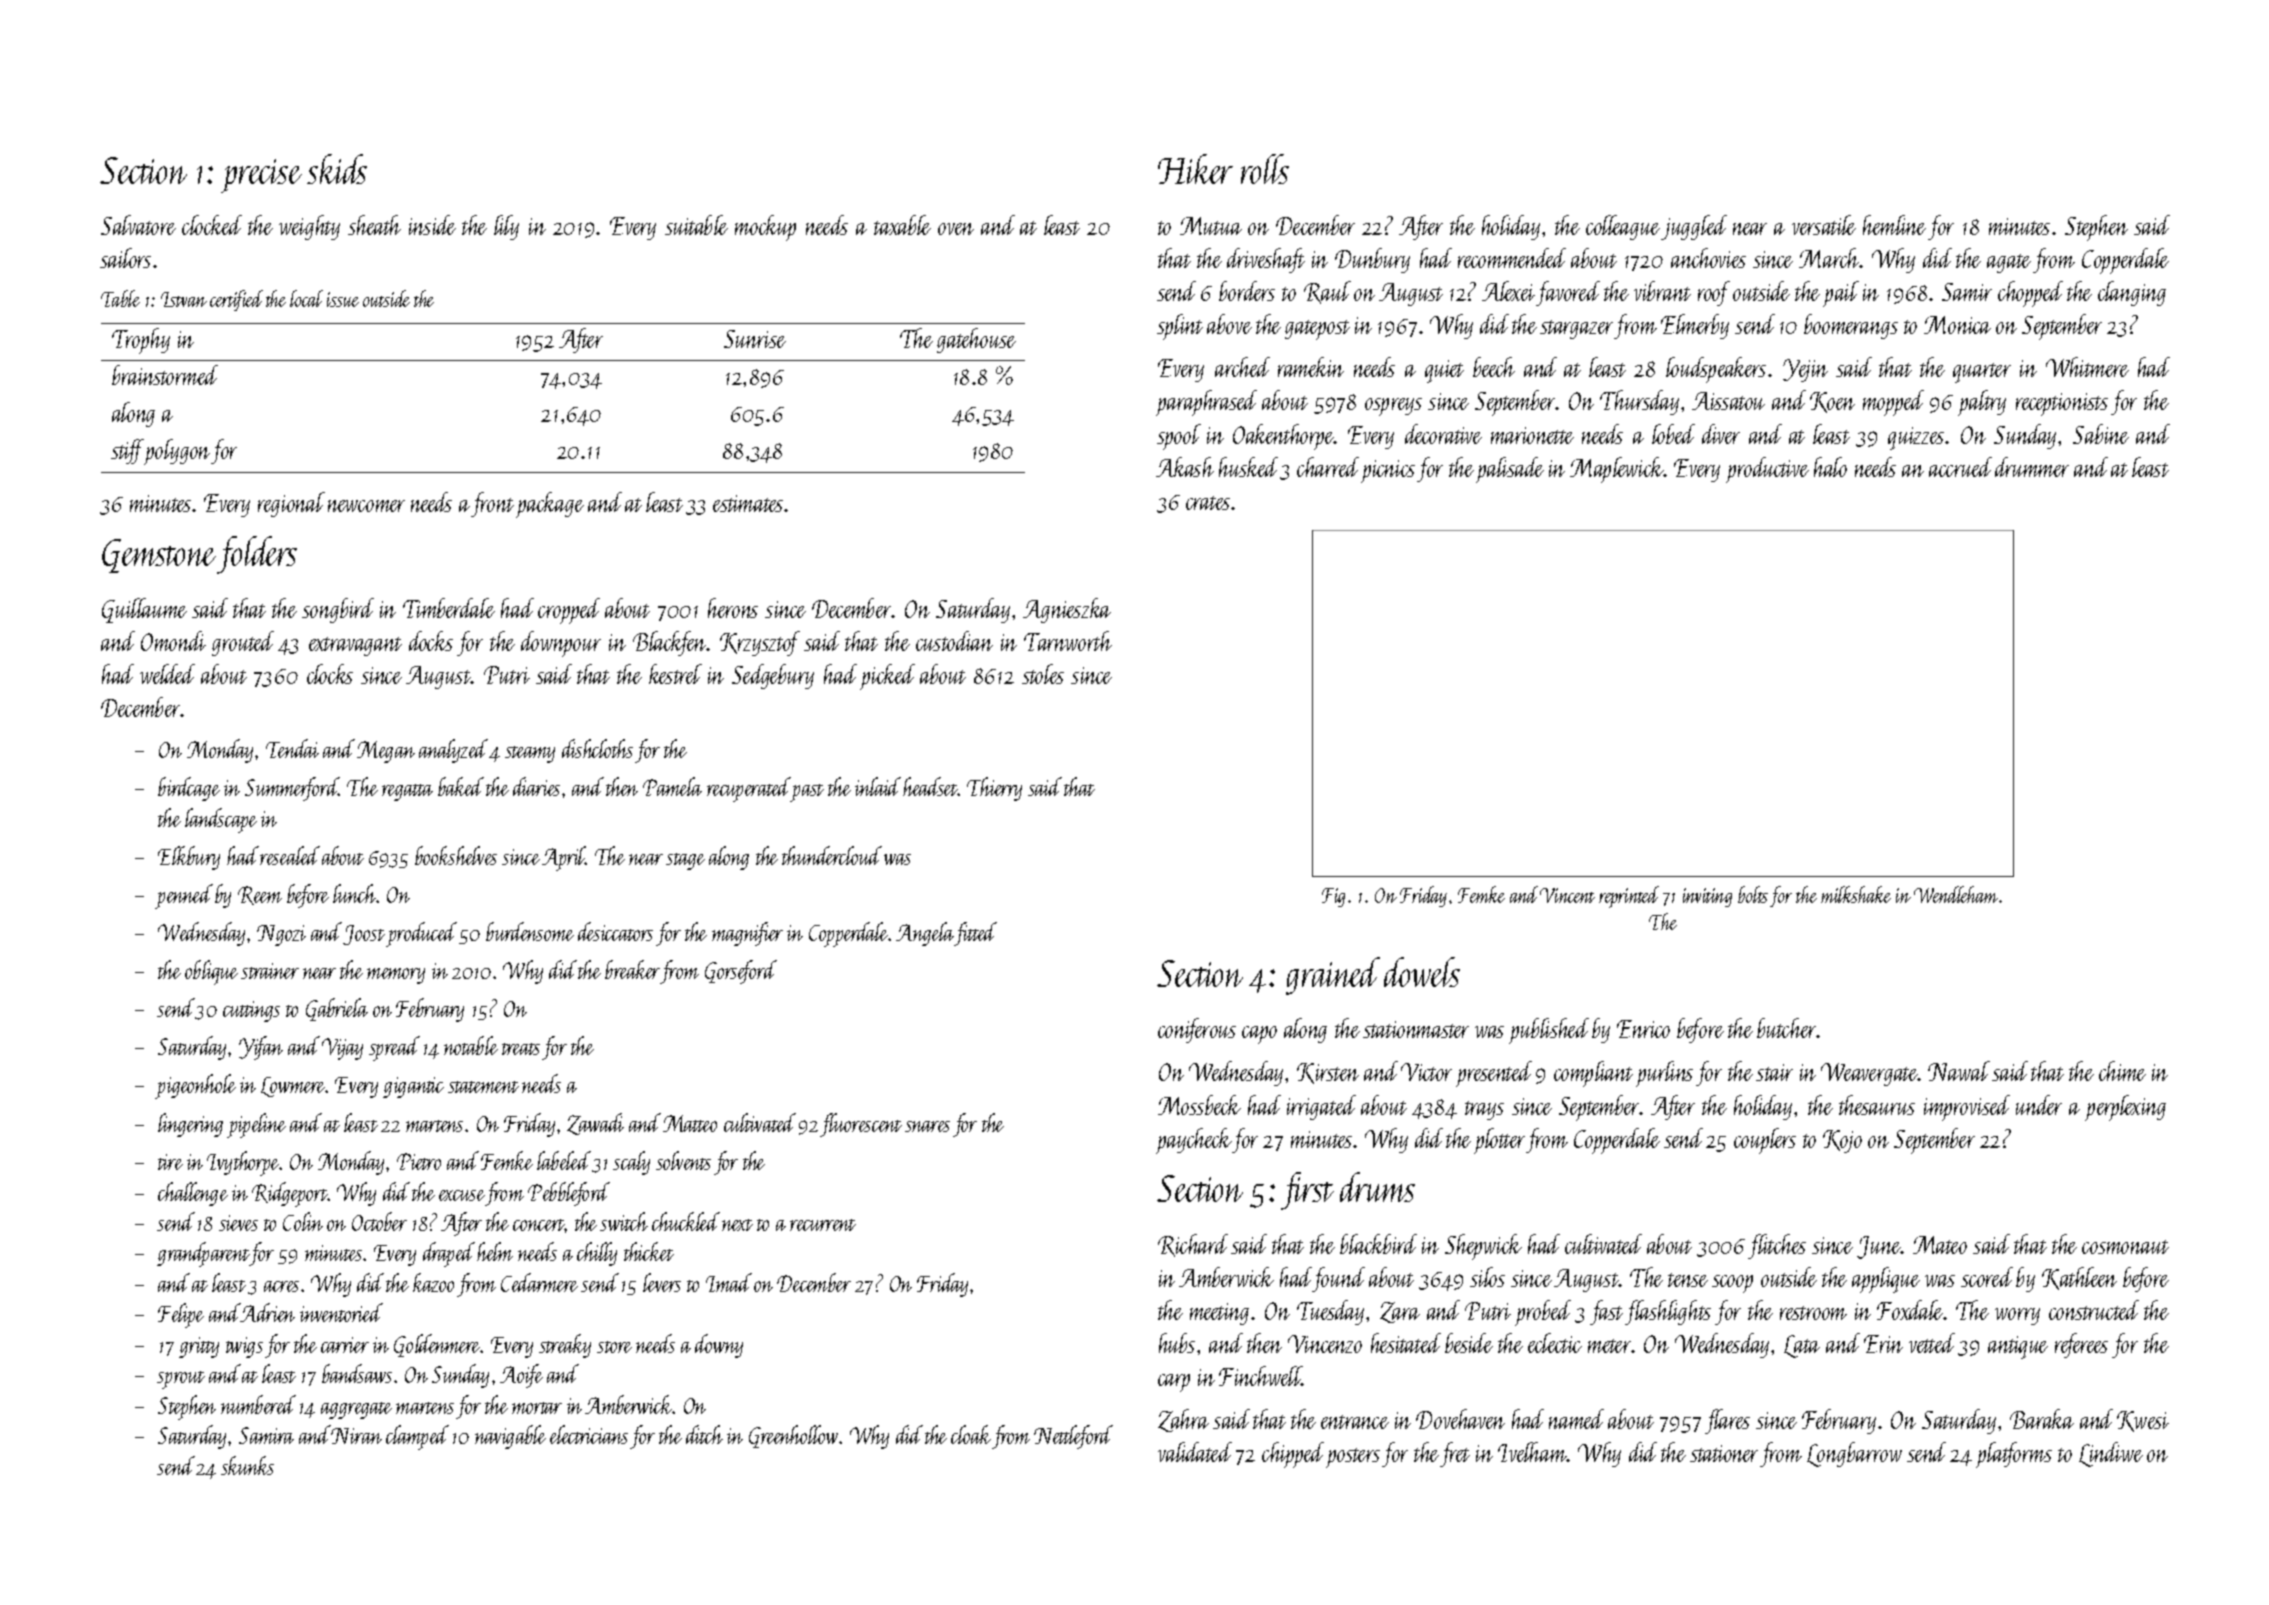 The image size is (2269, 1605). What do you see at coordinates (1894, 225) in the screenshot?
I see `hemline` at bounding box center [1894, 225].
